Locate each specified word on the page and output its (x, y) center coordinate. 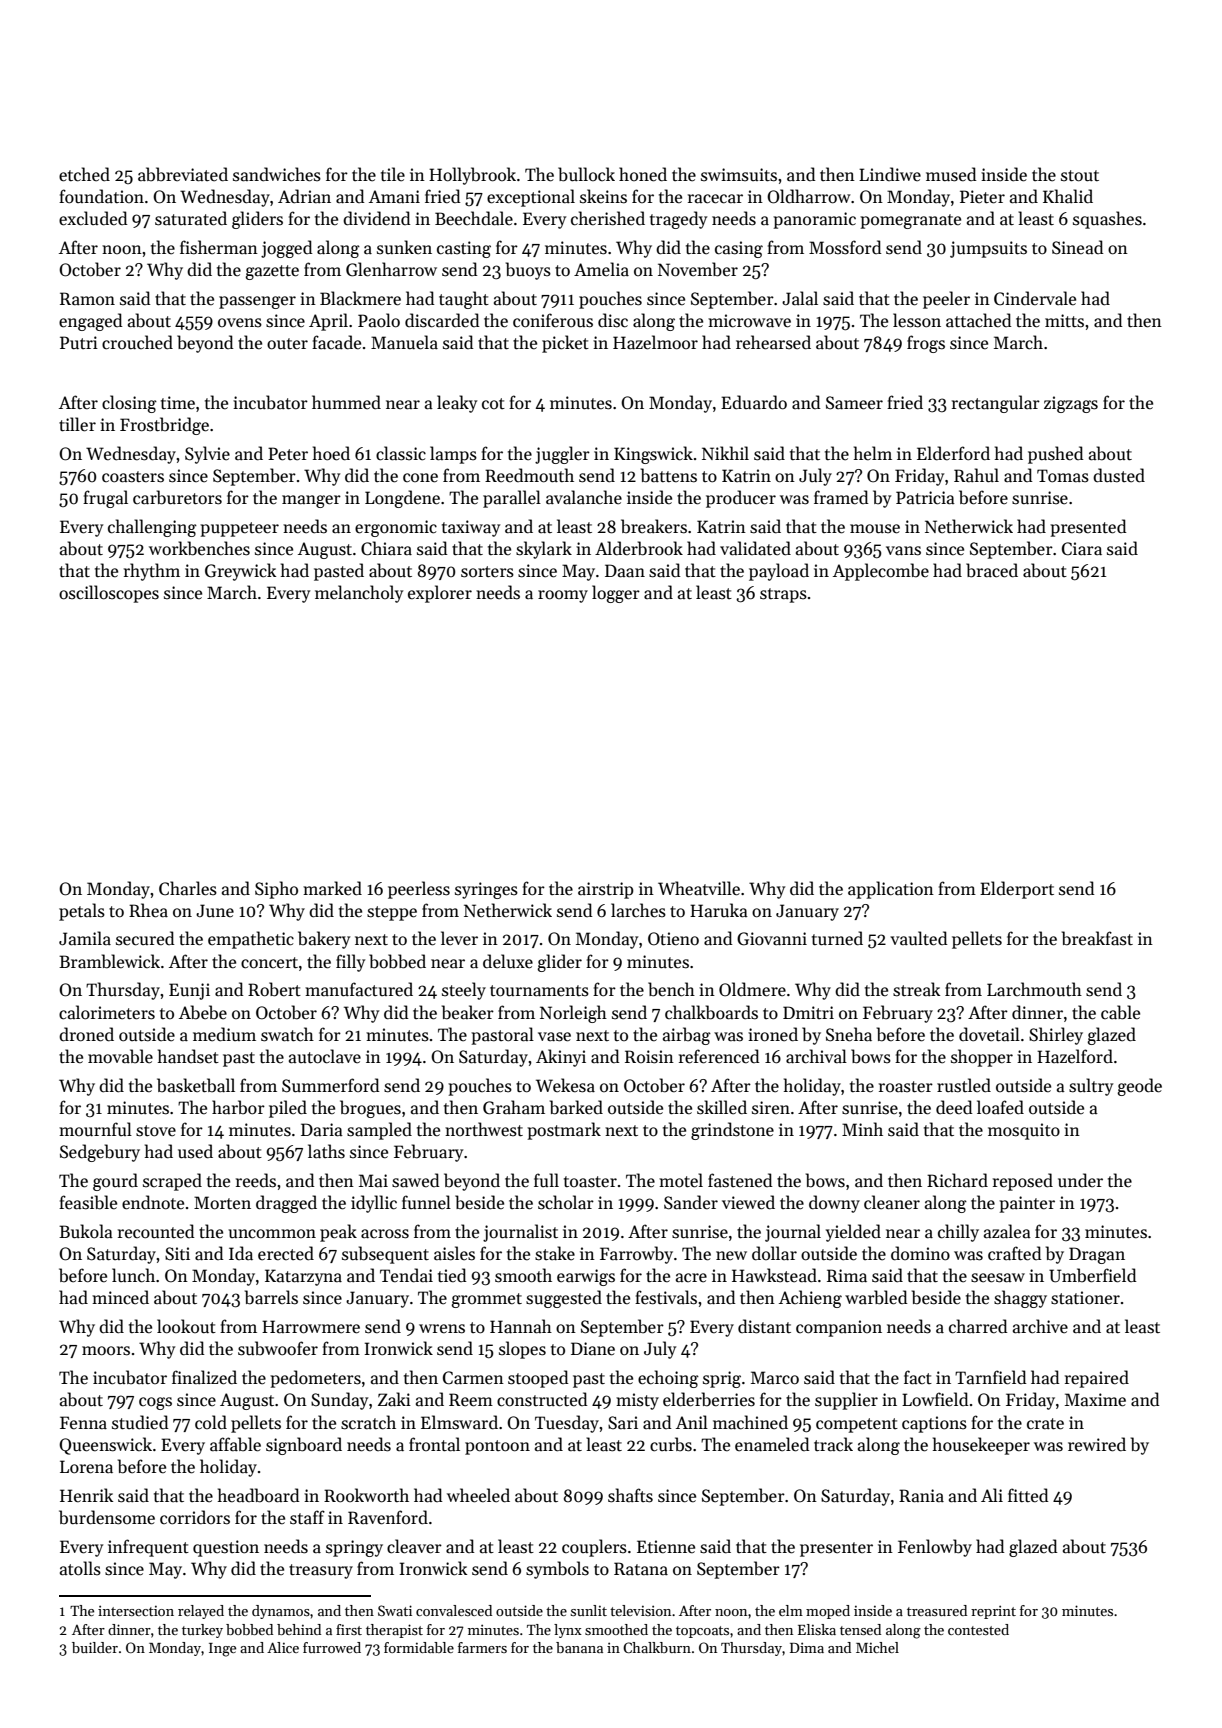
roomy (563, 596)
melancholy (359, 594)
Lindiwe (890, 174)
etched (84, 174)
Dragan (1097, 1255)
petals (82, 912)
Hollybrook (472, 176)
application (891, 890)
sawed (416, 1180)
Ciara (1082, 549)
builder (95, 1647)
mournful (95, 1129)
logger (616, 594)
